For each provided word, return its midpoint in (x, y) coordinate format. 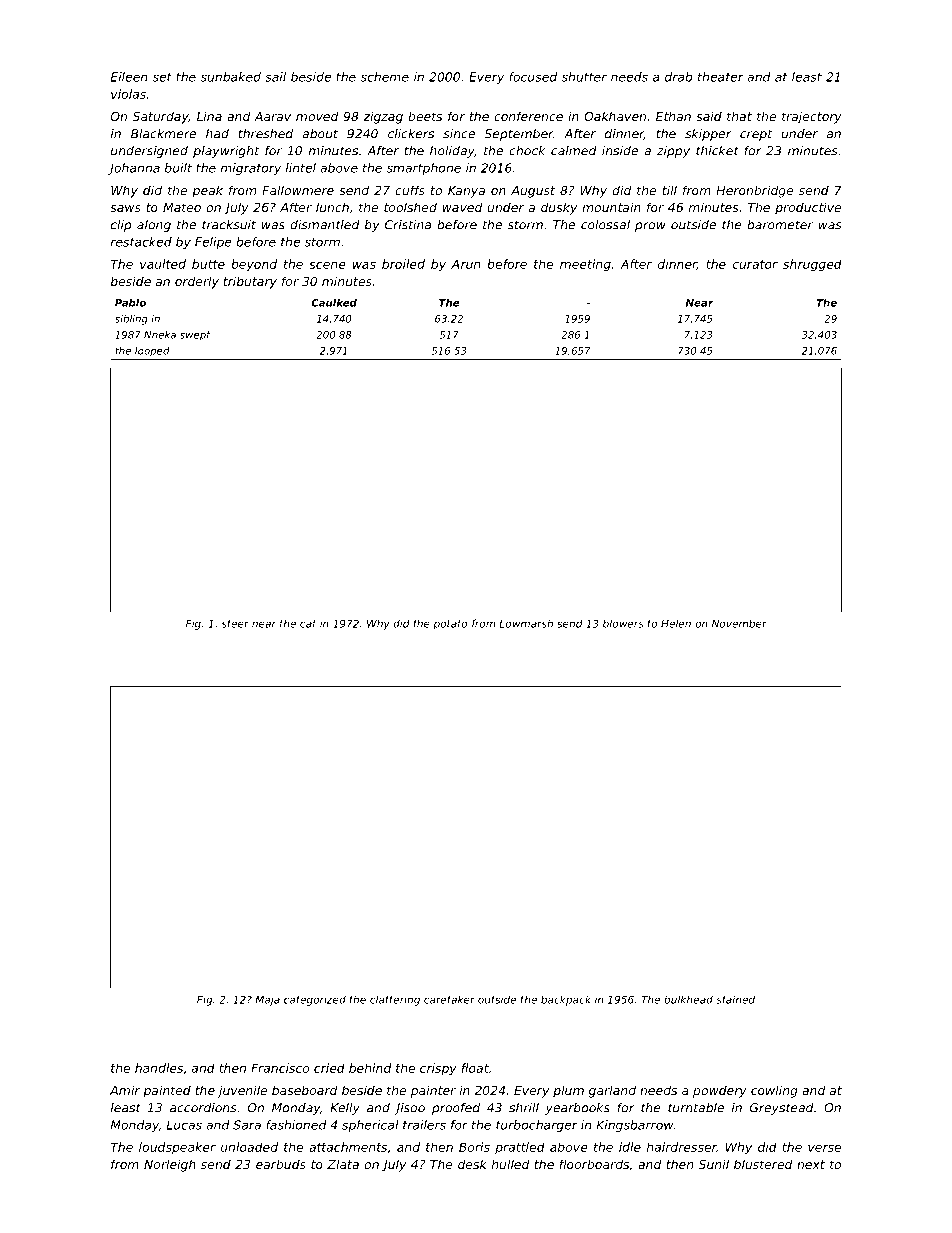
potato (450, 625)
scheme (385, 77)
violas (128, 94)
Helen (676, 623)
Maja (267, 1000)
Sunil (714, 1164)
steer (235, 624)
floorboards (594, 1164)
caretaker (449, 999)
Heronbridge (755, 191)
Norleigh (170, 1165)
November (739, 623)
